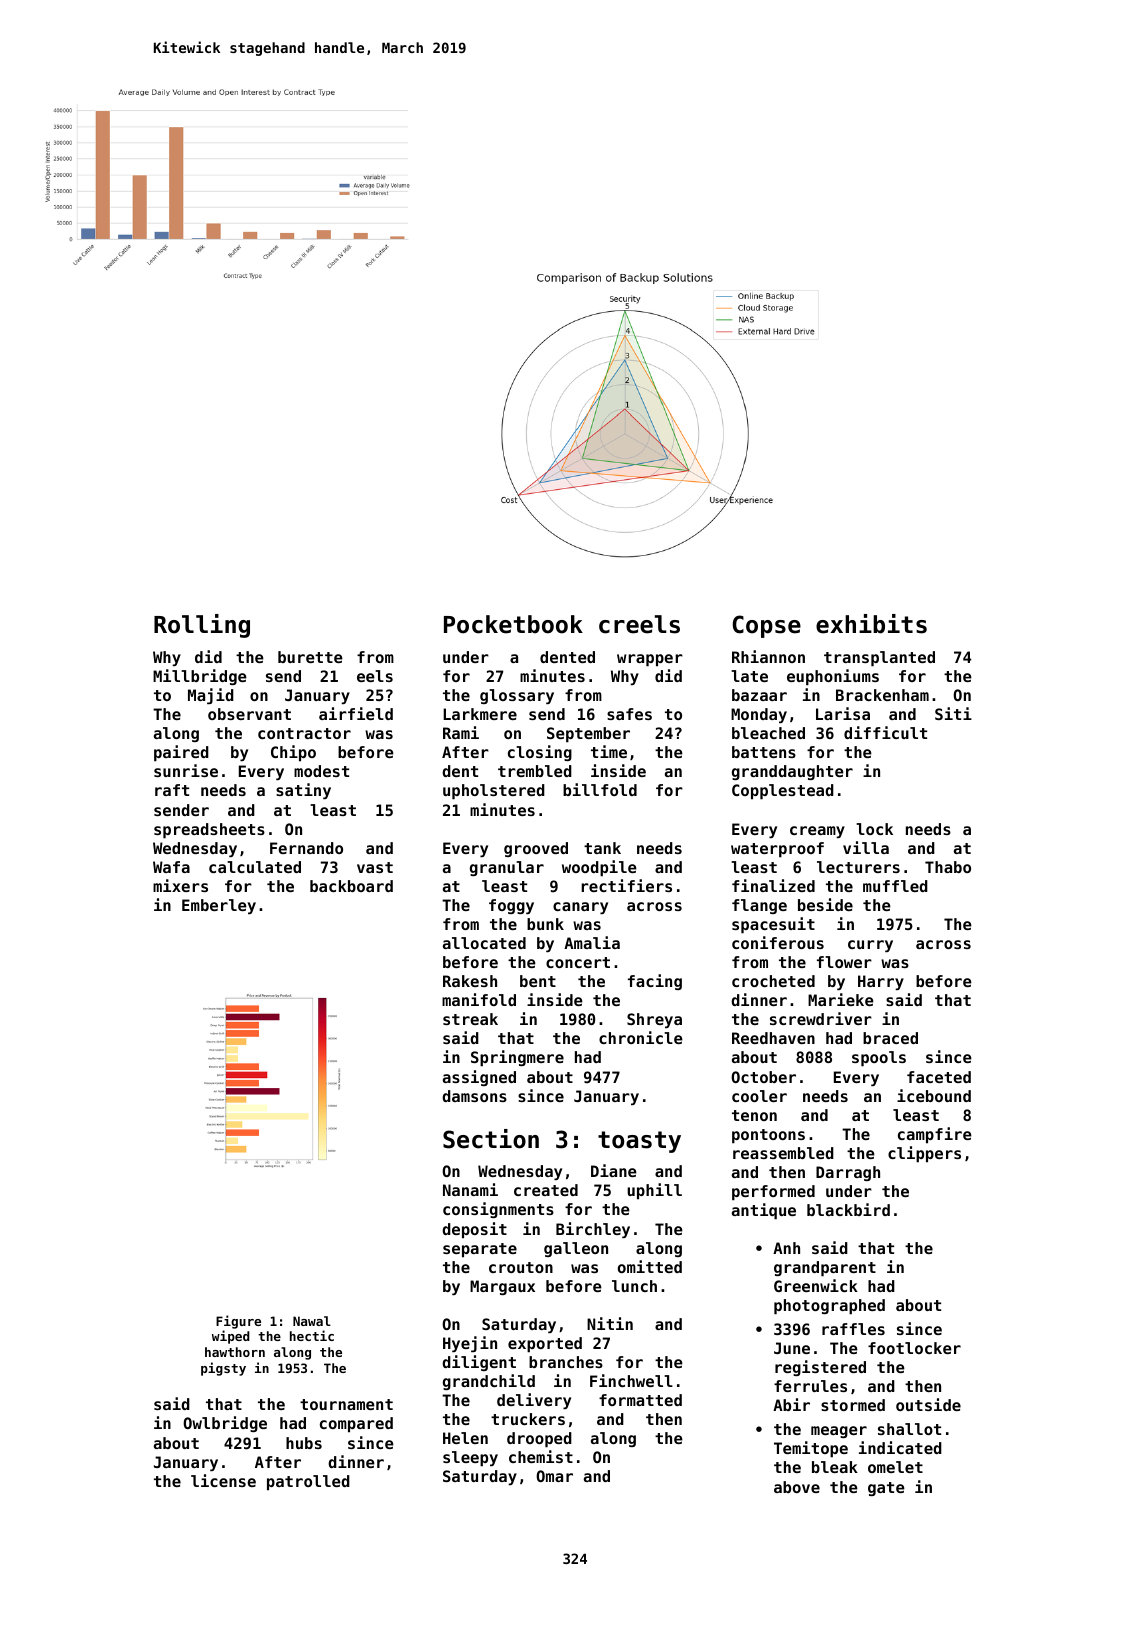  Describe the element at coordinates (470, 1189) in the document. I see `Nanami` at that location.
